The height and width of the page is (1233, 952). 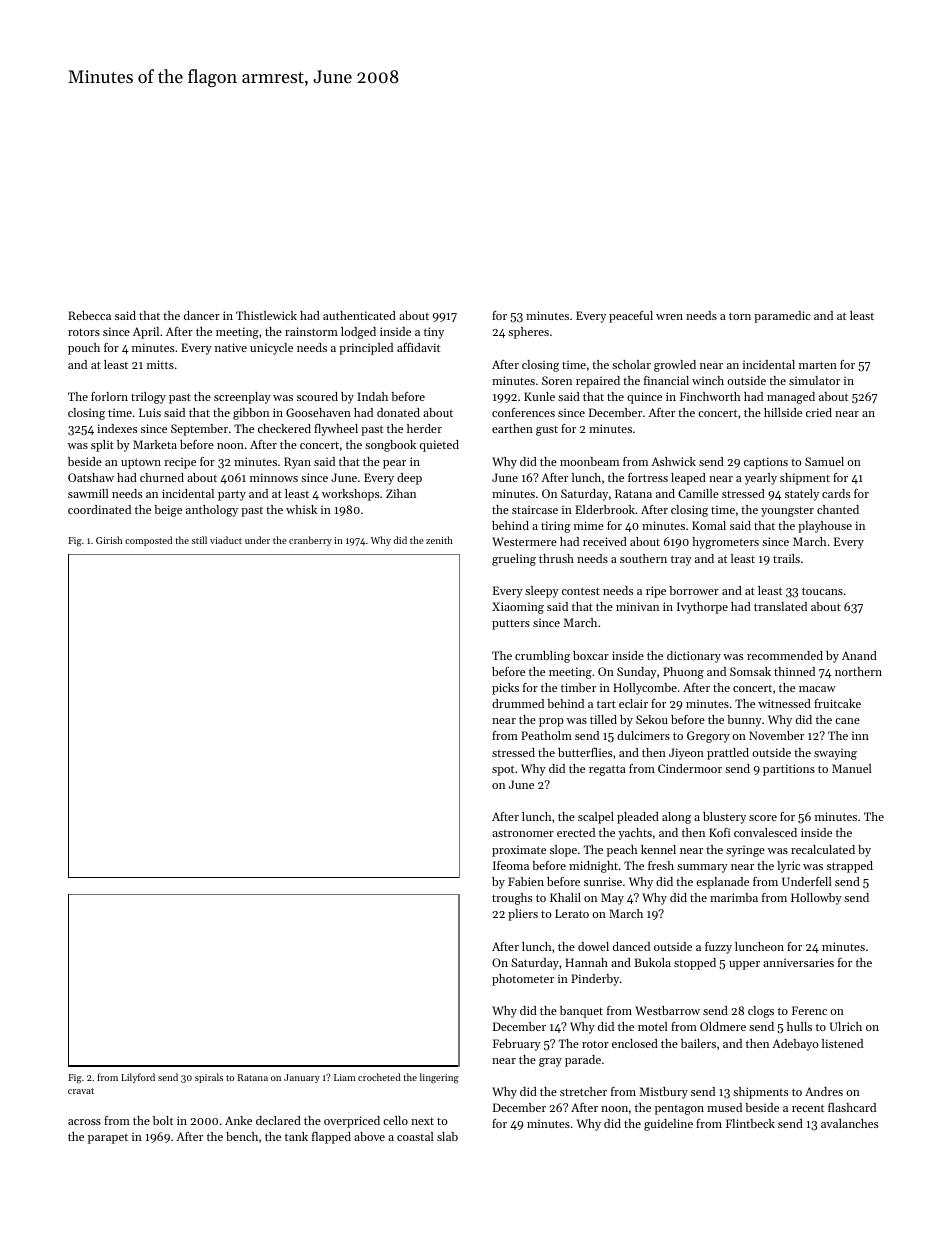 What do you see at coordinates (209, 1078) in the page?
I see `spirals` at bounding box center [209, 1078].
